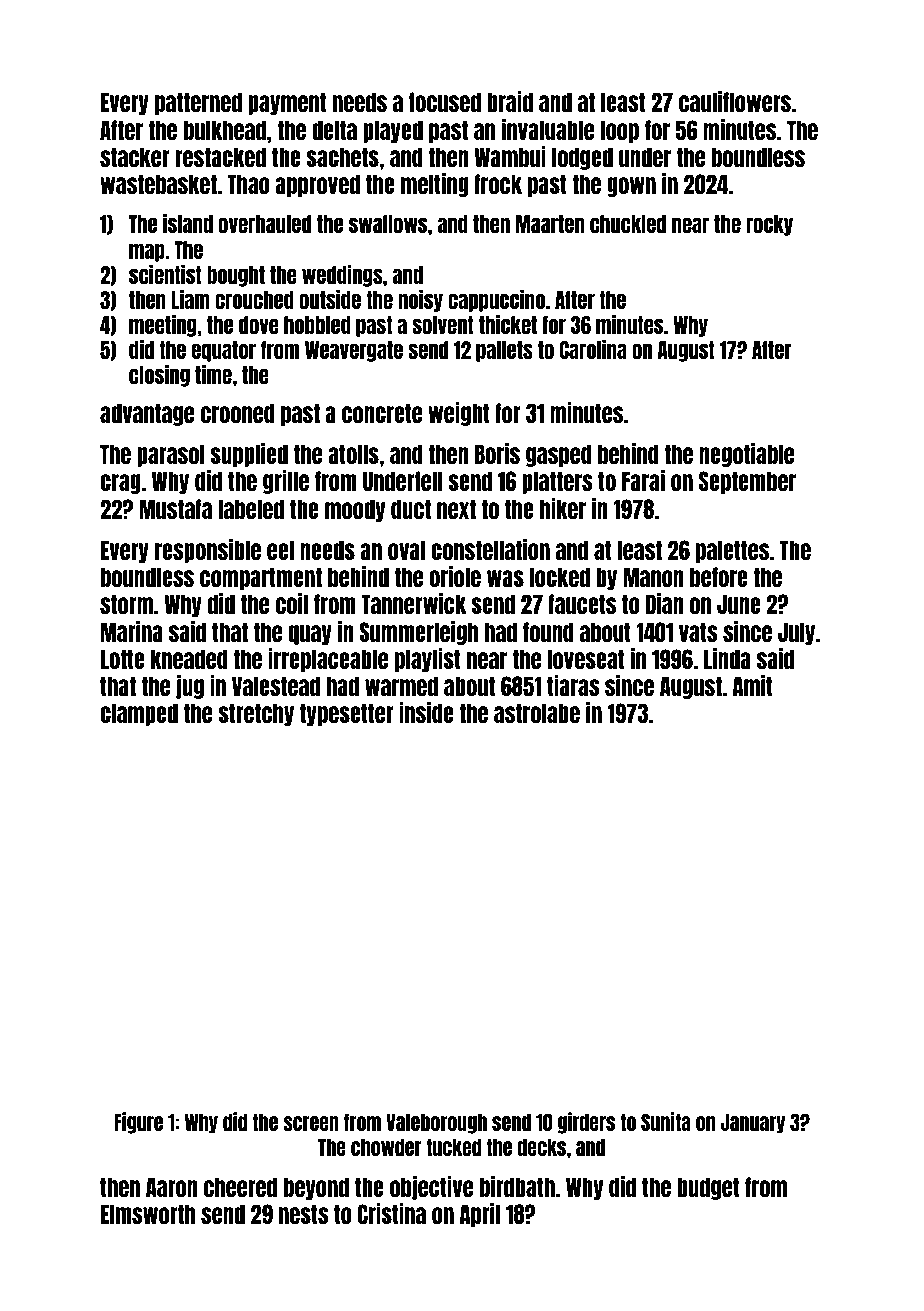  What do you see at coordinates (753, 685) in the page?
I see `Amit` at bounding box center [753, 685].
